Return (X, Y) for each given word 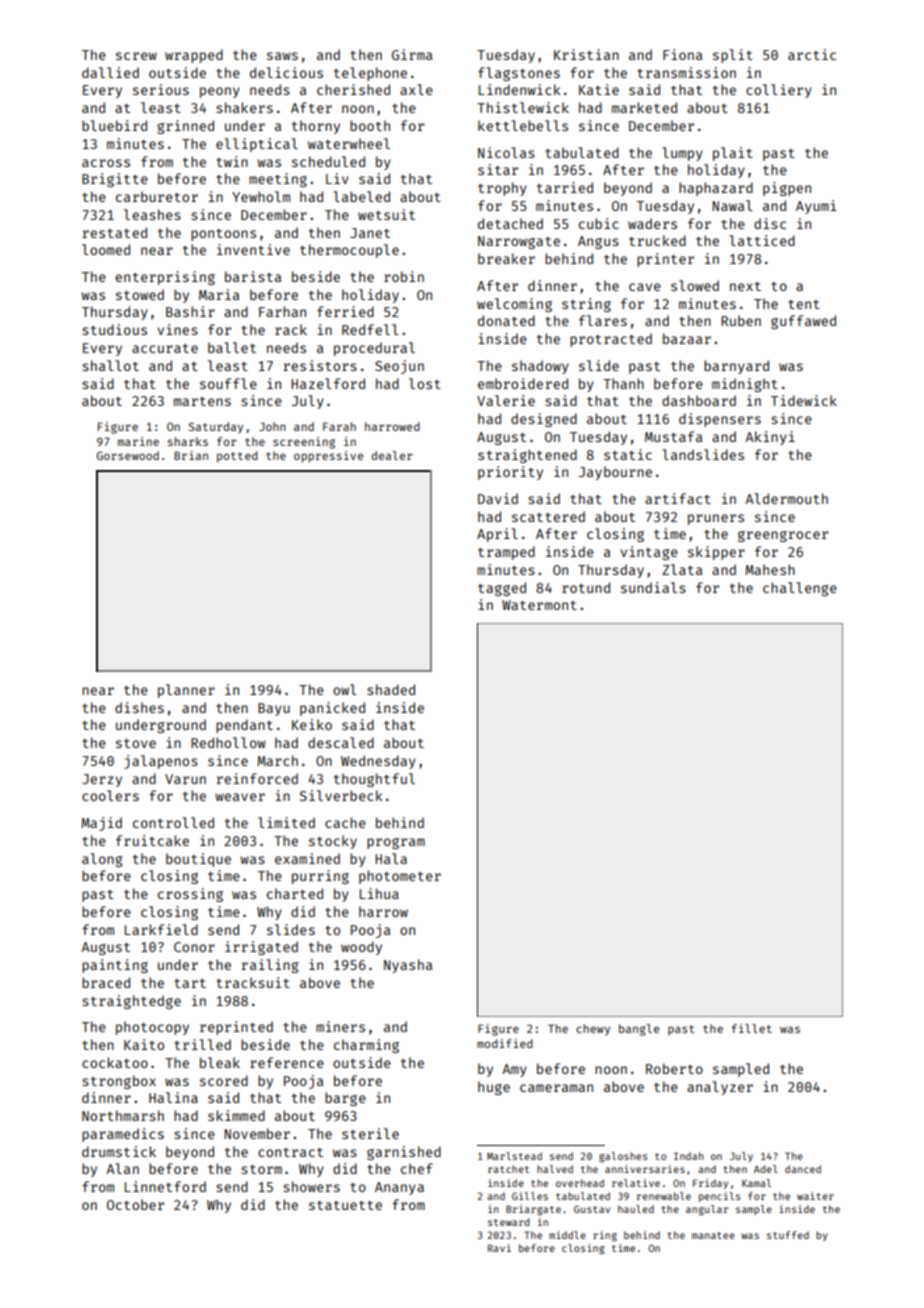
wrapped (194, 56)
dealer (392, 455)
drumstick (119, 1151)
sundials (653, 587)
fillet (752, 1028)
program (396, 843)
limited (286, 822)
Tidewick (804, 400)
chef (417, 1168)
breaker (506, 258)
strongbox (119, 1082)
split (733, 56)
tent (804, 304)
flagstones (519, 74)
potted (237, 457)
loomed (106, 249)
